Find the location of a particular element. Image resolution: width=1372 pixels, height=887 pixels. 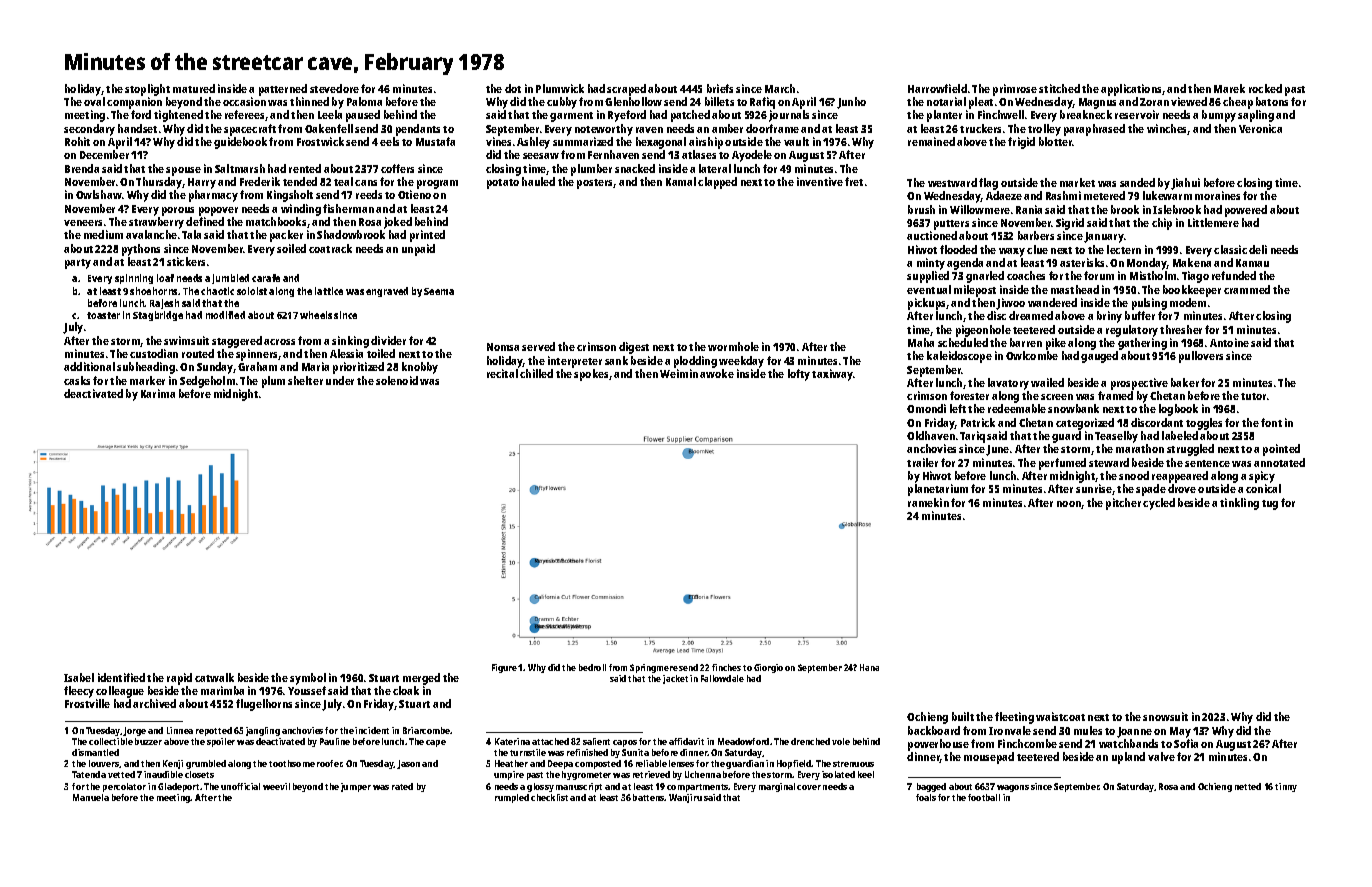

Makena is located at coordinates (1192, 262).
